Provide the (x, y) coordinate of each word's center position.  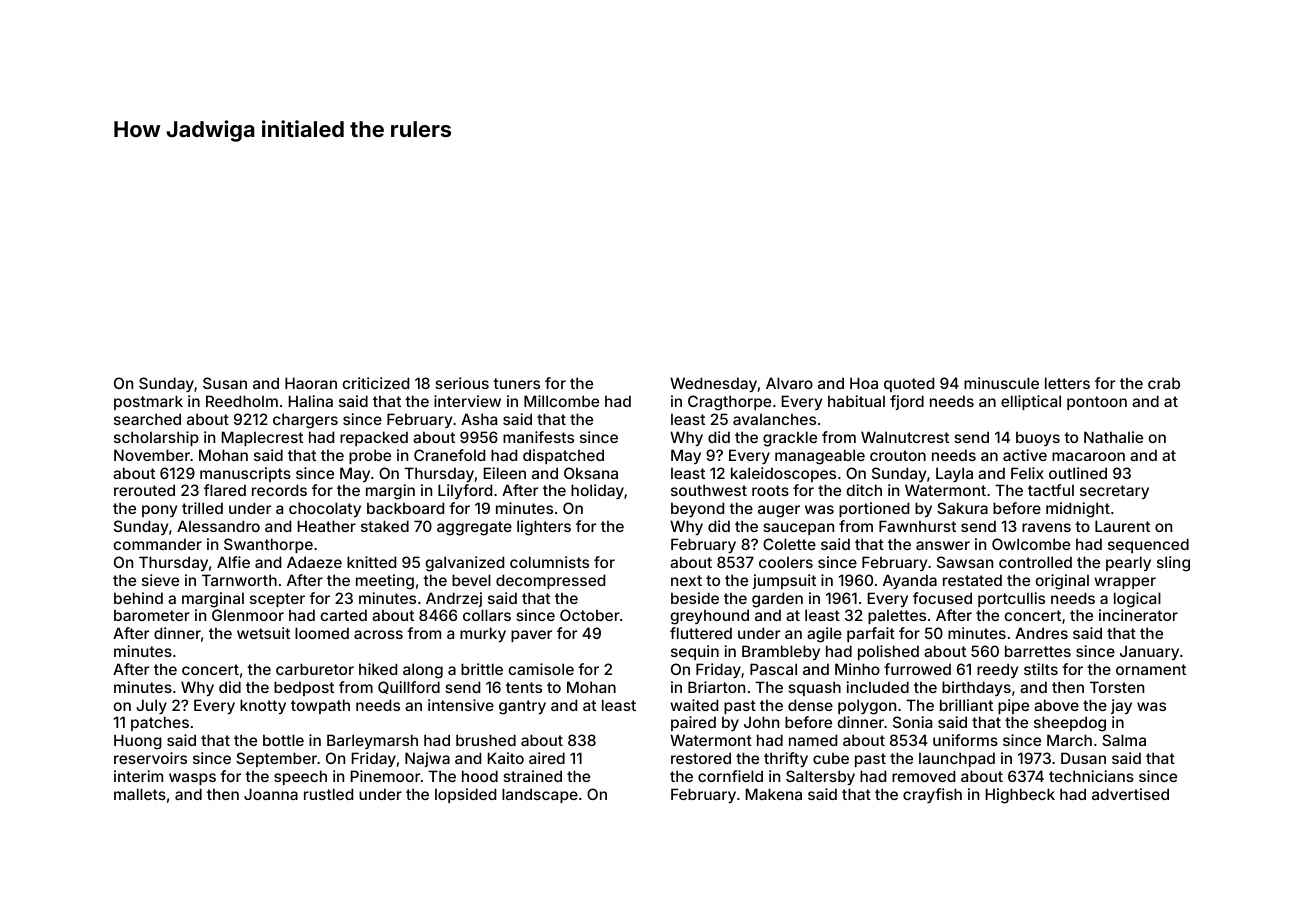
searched (147, 419)
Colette (789, 544)
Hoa (864, 383)
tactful (1051, 490)
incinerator (1138, 615)
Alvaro (789, 383)
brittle (482, 669)
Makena (774, 794)
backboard (405, 508)
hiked (378, 669)
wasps (192, 779)
